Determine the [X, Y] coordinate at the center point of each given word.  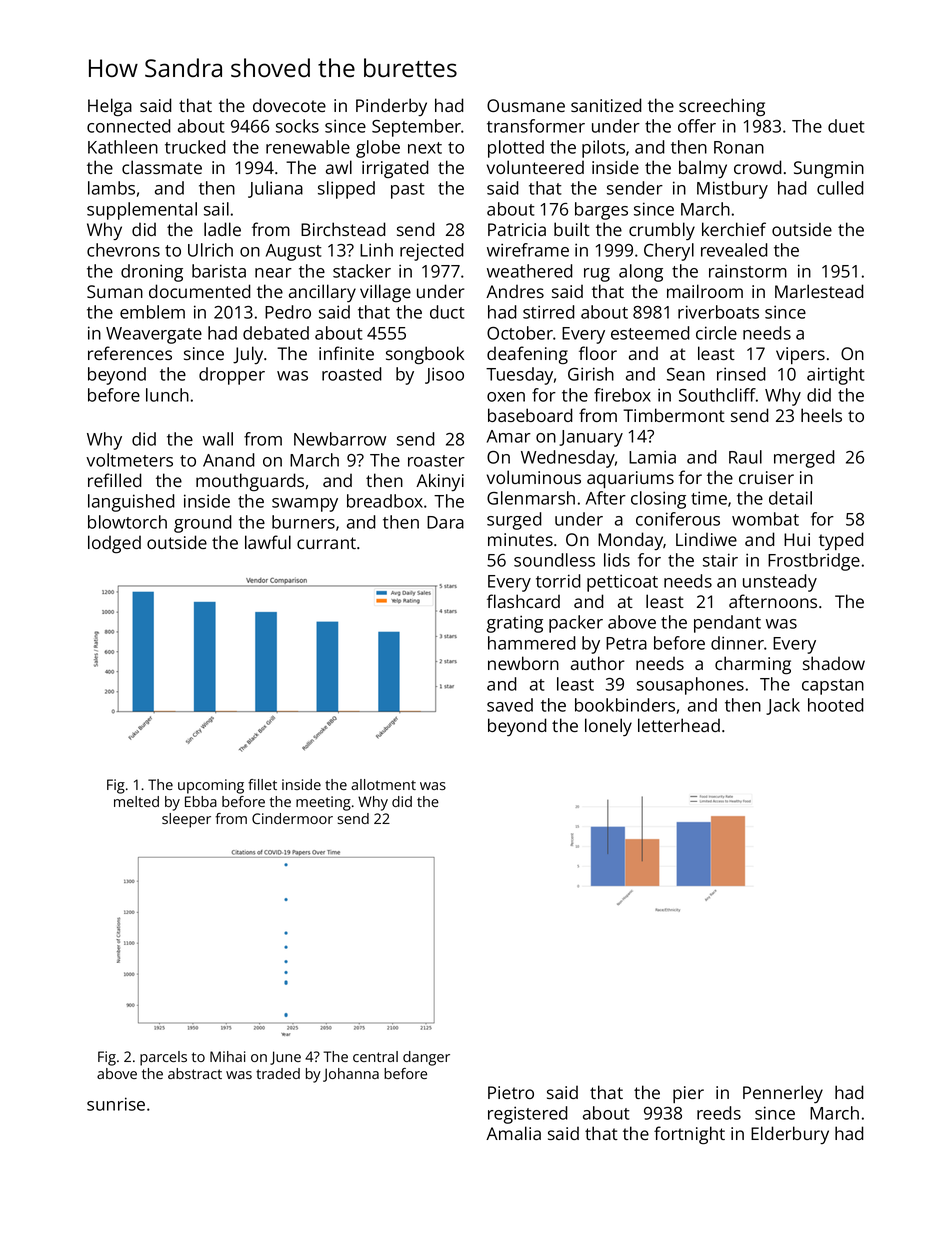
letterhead [679, 725]
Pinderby [391, 107]
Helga [110, 107]
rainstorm [748, 271]
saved [510, 705]
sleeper [186, 820]
